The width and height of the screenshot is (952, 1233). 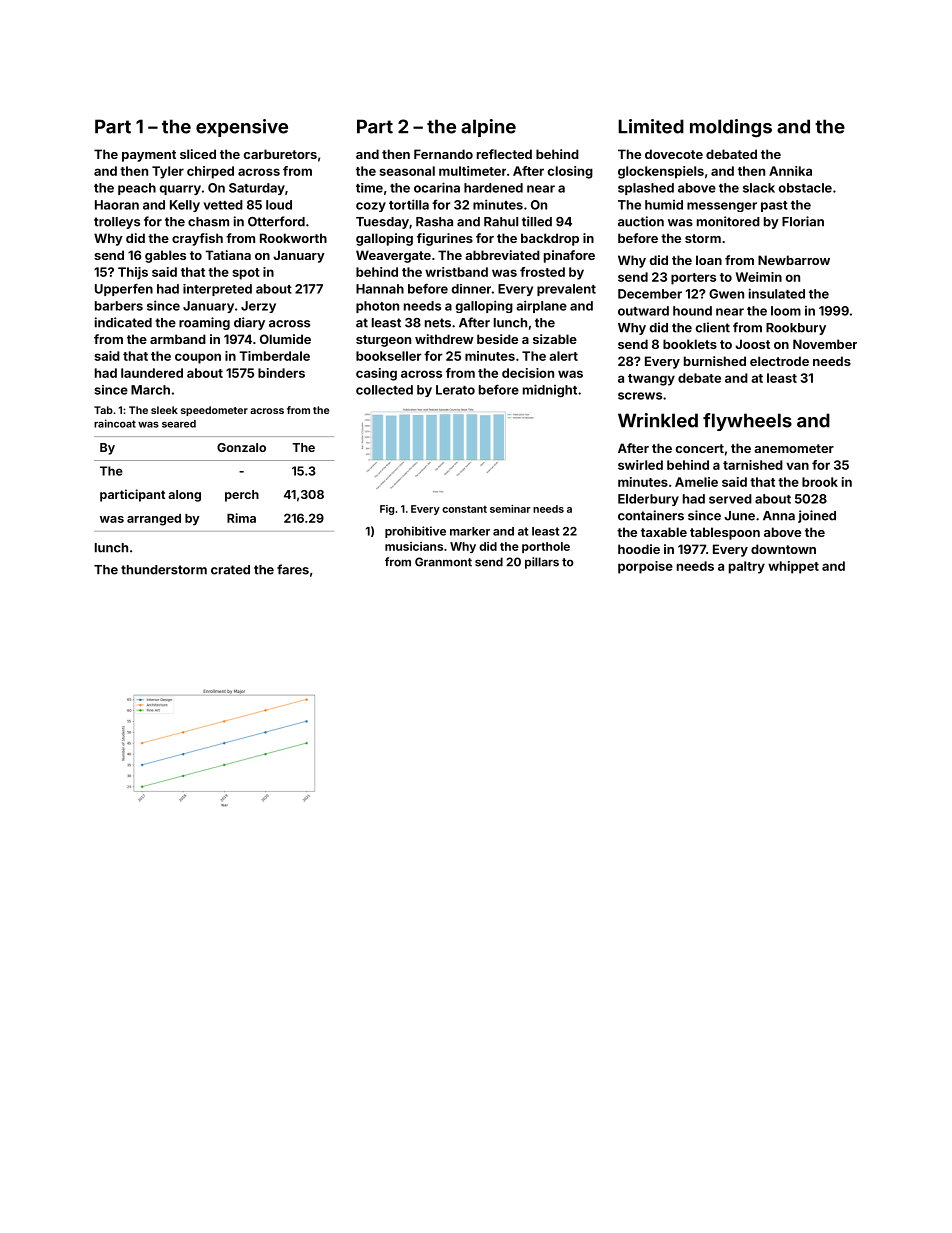 I want to click on electrode, so click(x=779, y=361).
